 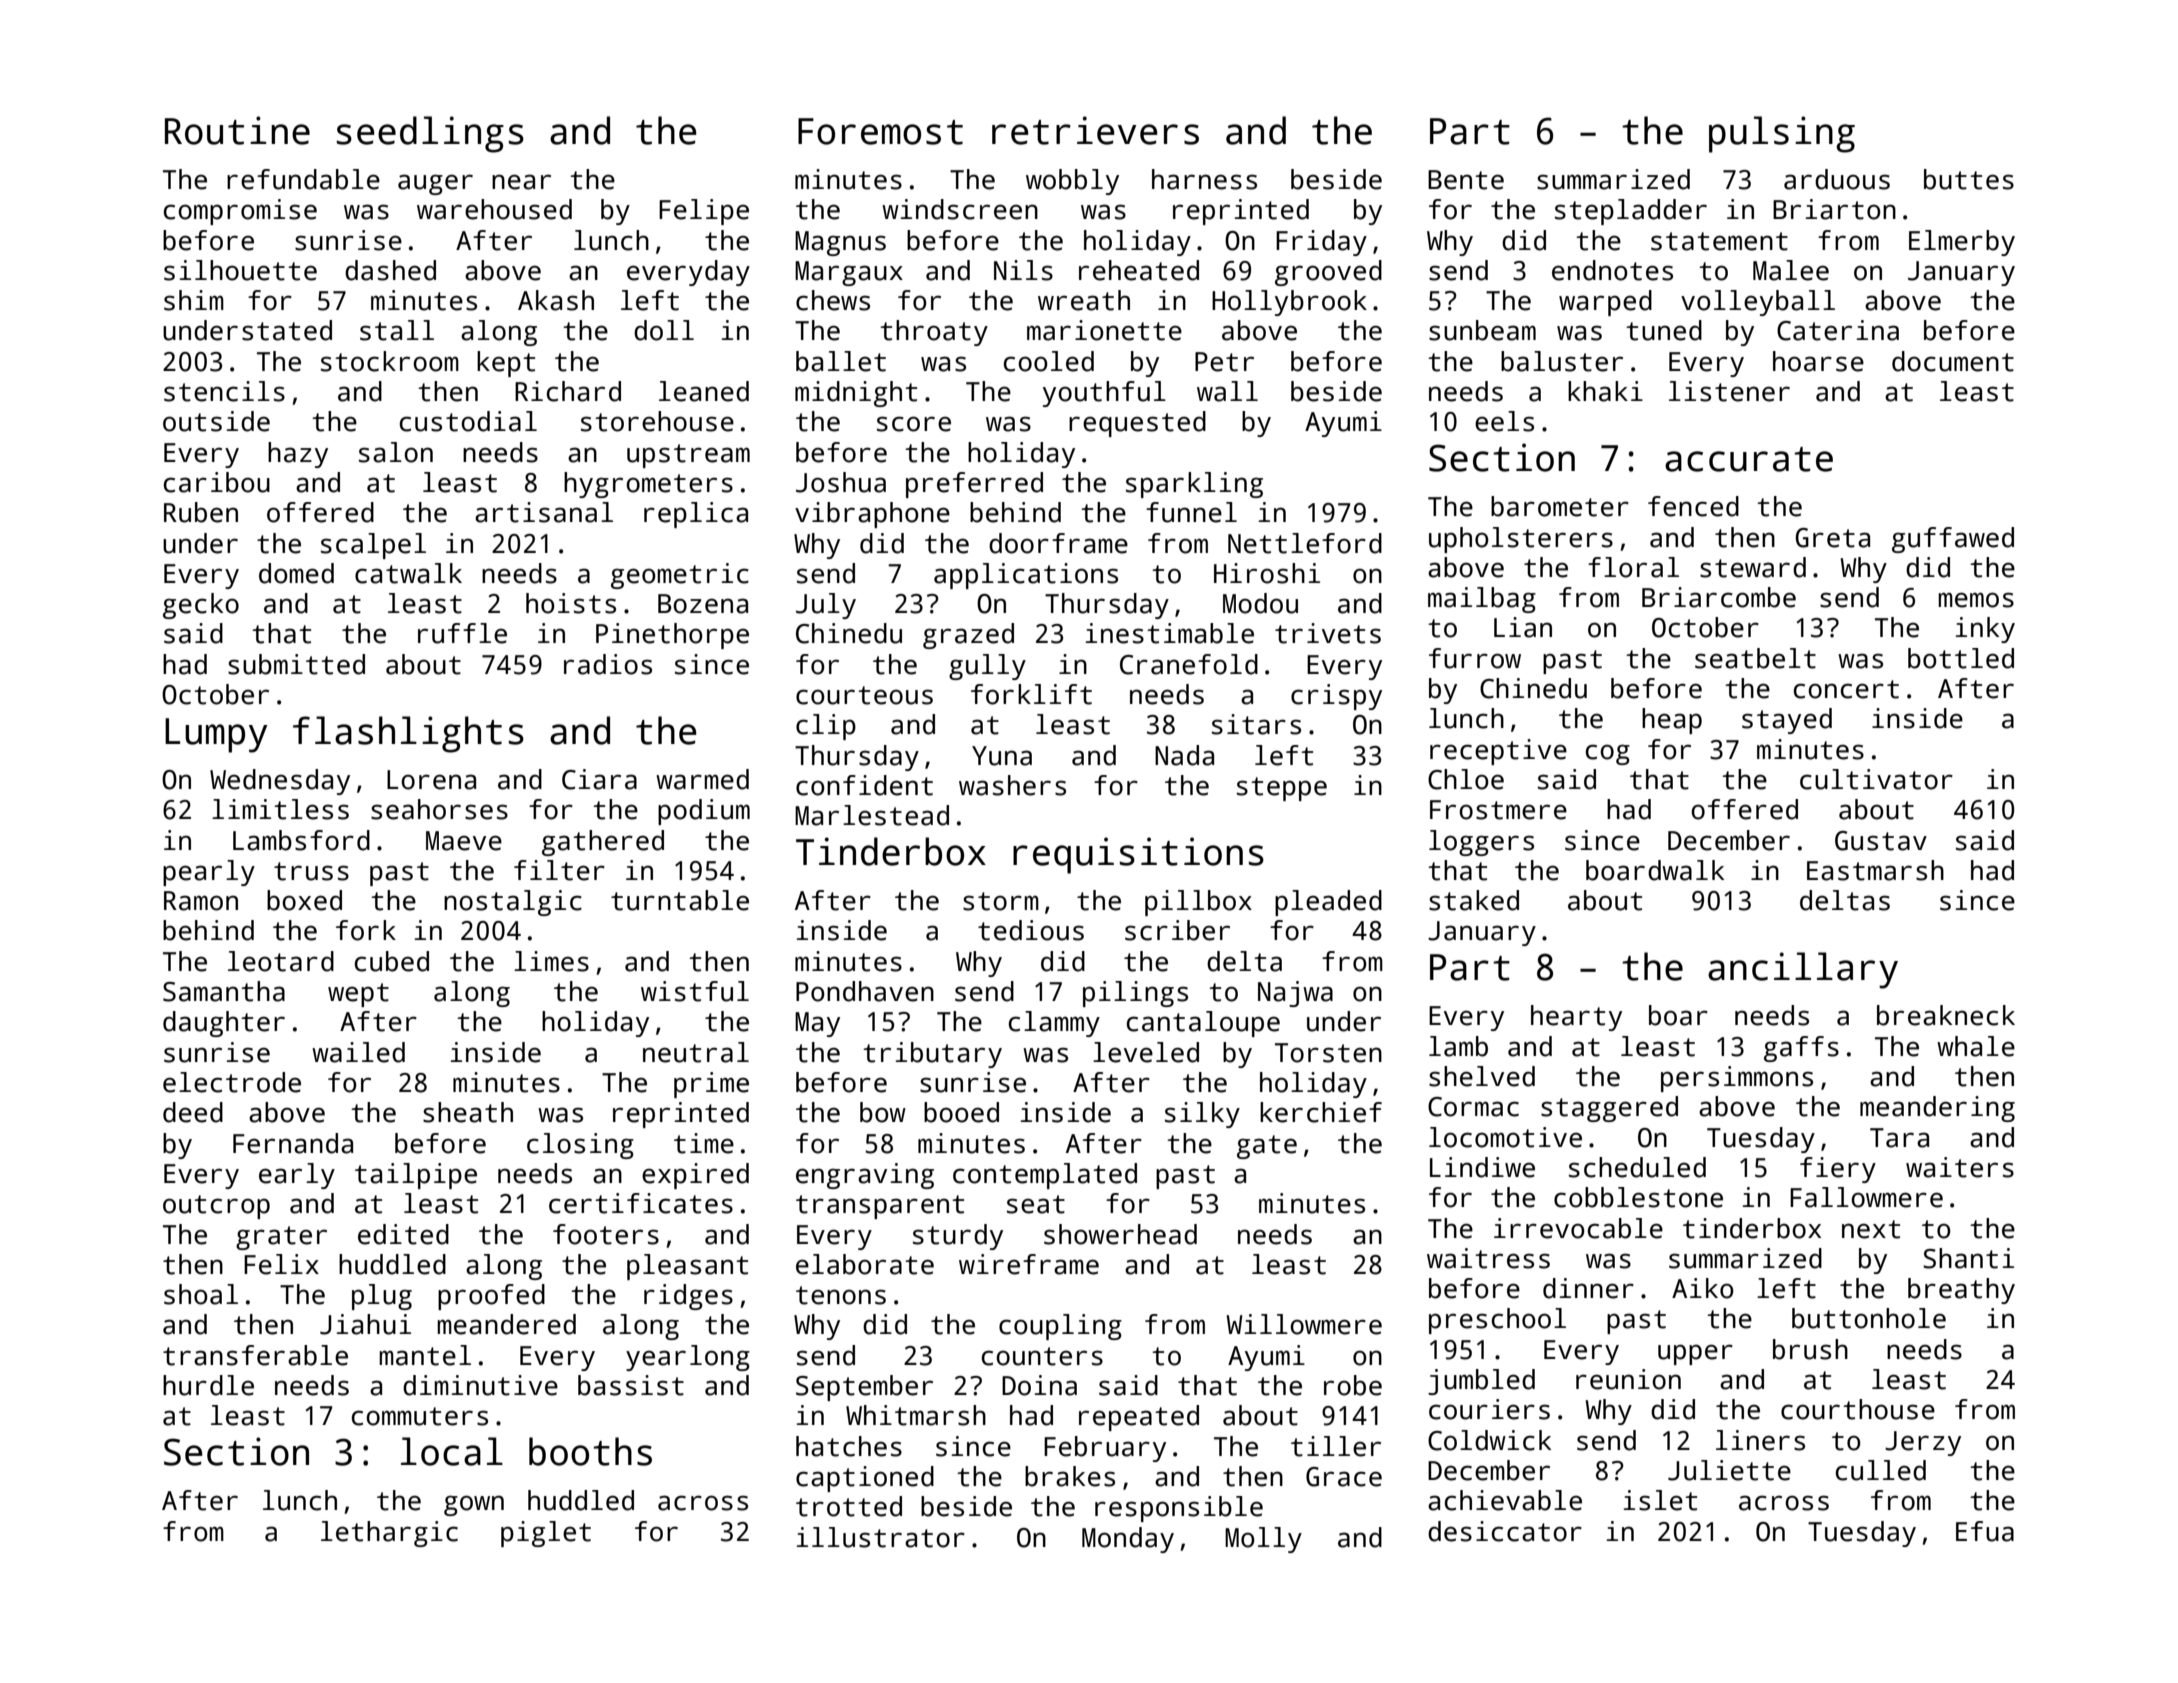 I want to click on pulsing, so click(x=1782, y=134).
